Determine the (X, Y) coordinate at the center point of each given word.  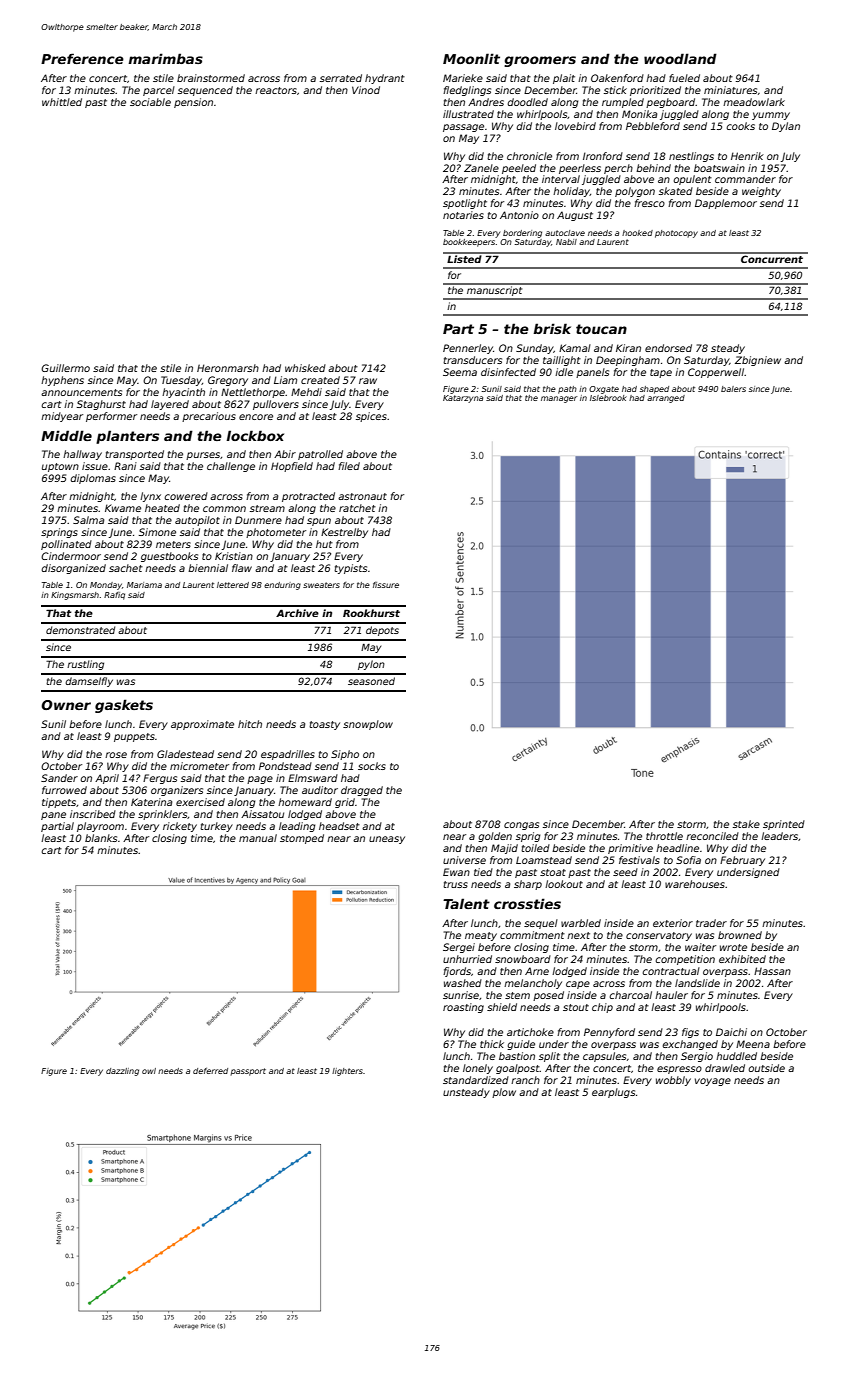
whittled (62, 102)
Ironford (603, 156)
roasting (463, 1008)
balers (733, 389)
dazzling (122, 1072)
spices (371, 417)
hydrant (385, 79)
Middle (66, 435)
